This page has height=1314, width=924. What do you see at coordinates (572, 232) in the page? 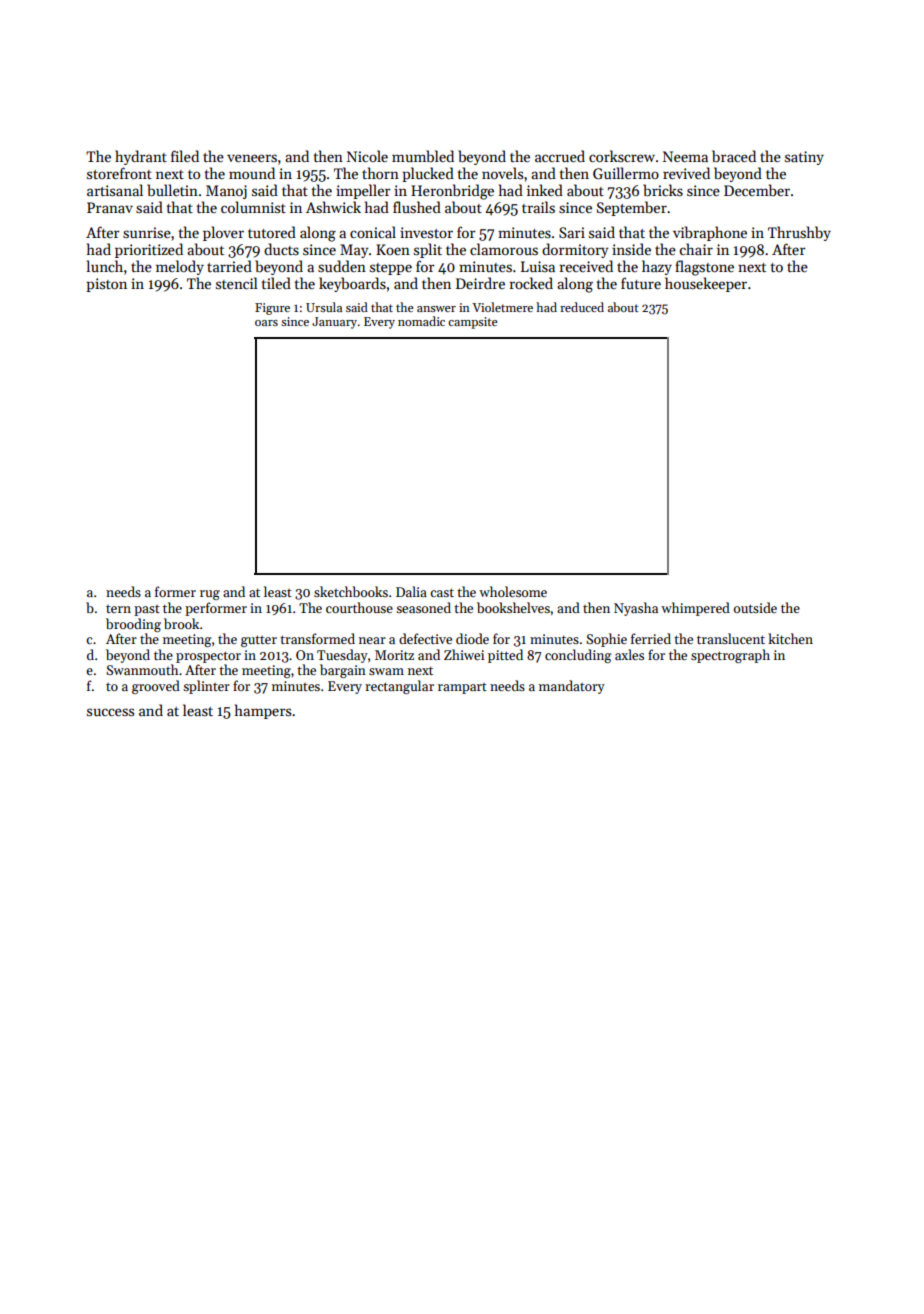
I see `Sari` at bounding box center [572, 232].
